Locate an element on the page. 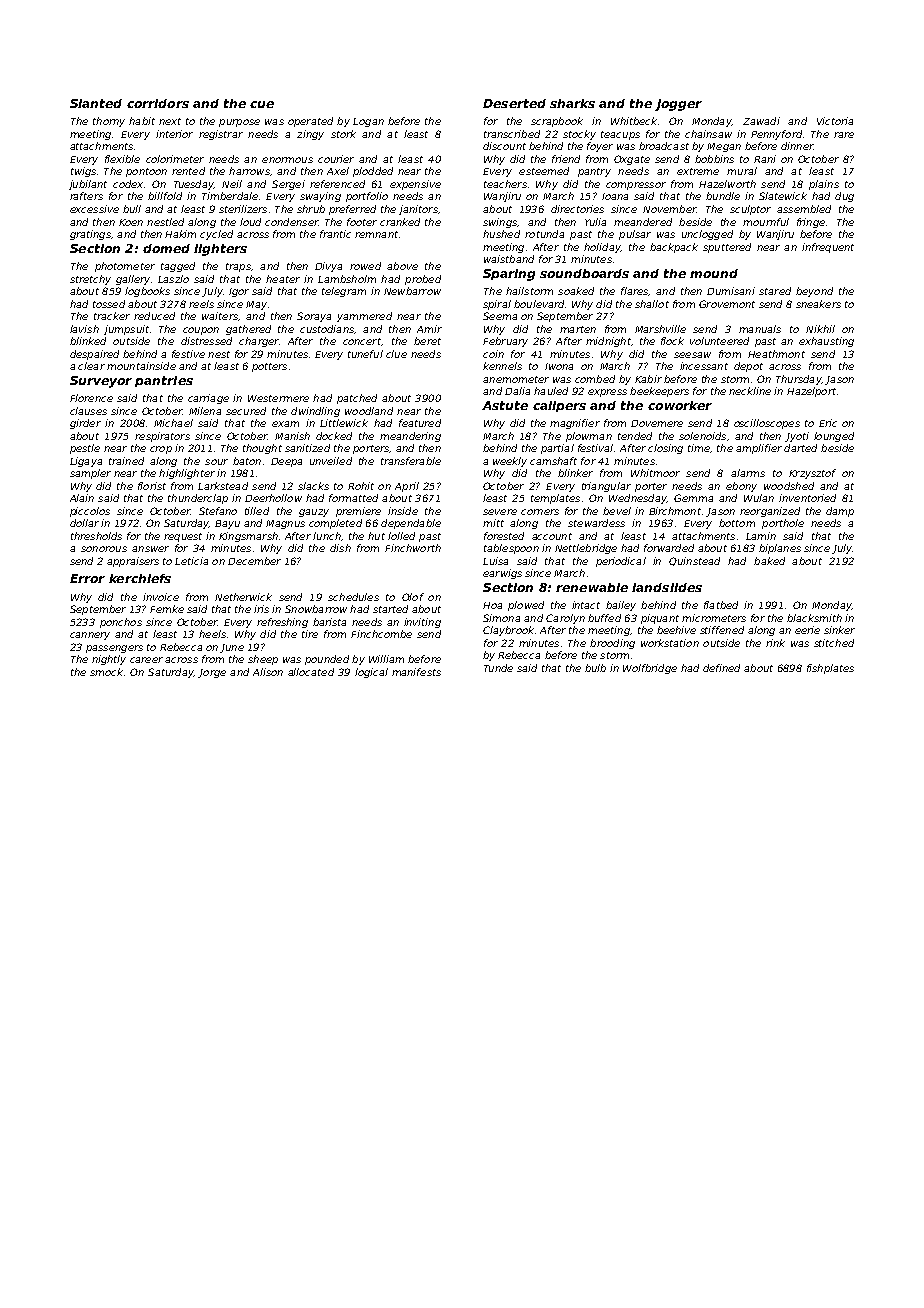  plodded is located at coordinates (373, 172).
